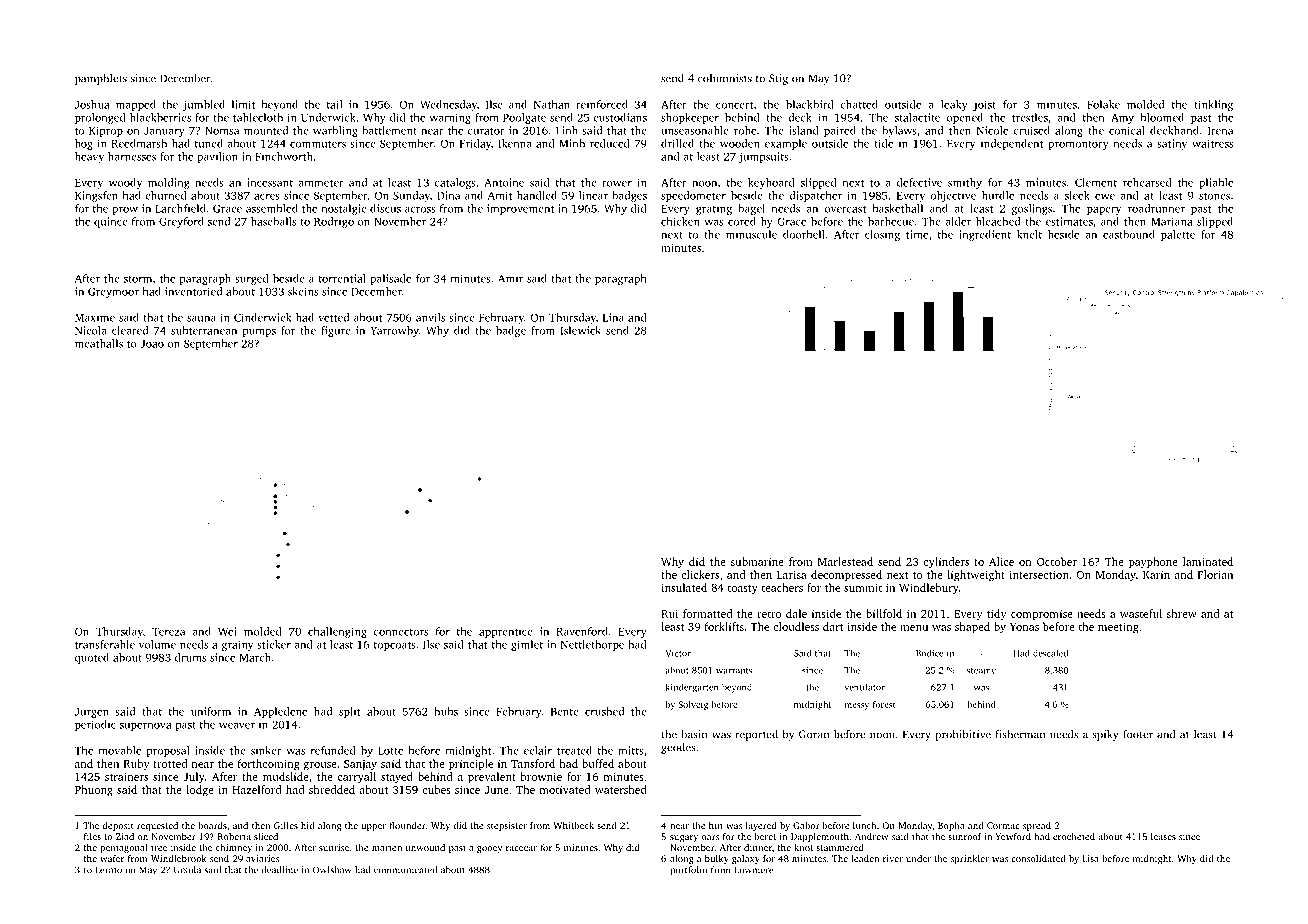 This screenshot has height=924, width=1308. What do you see at coordinates (946, 562) in the screenshot?
I see `cylinders` at bounding box center [946, 562].
